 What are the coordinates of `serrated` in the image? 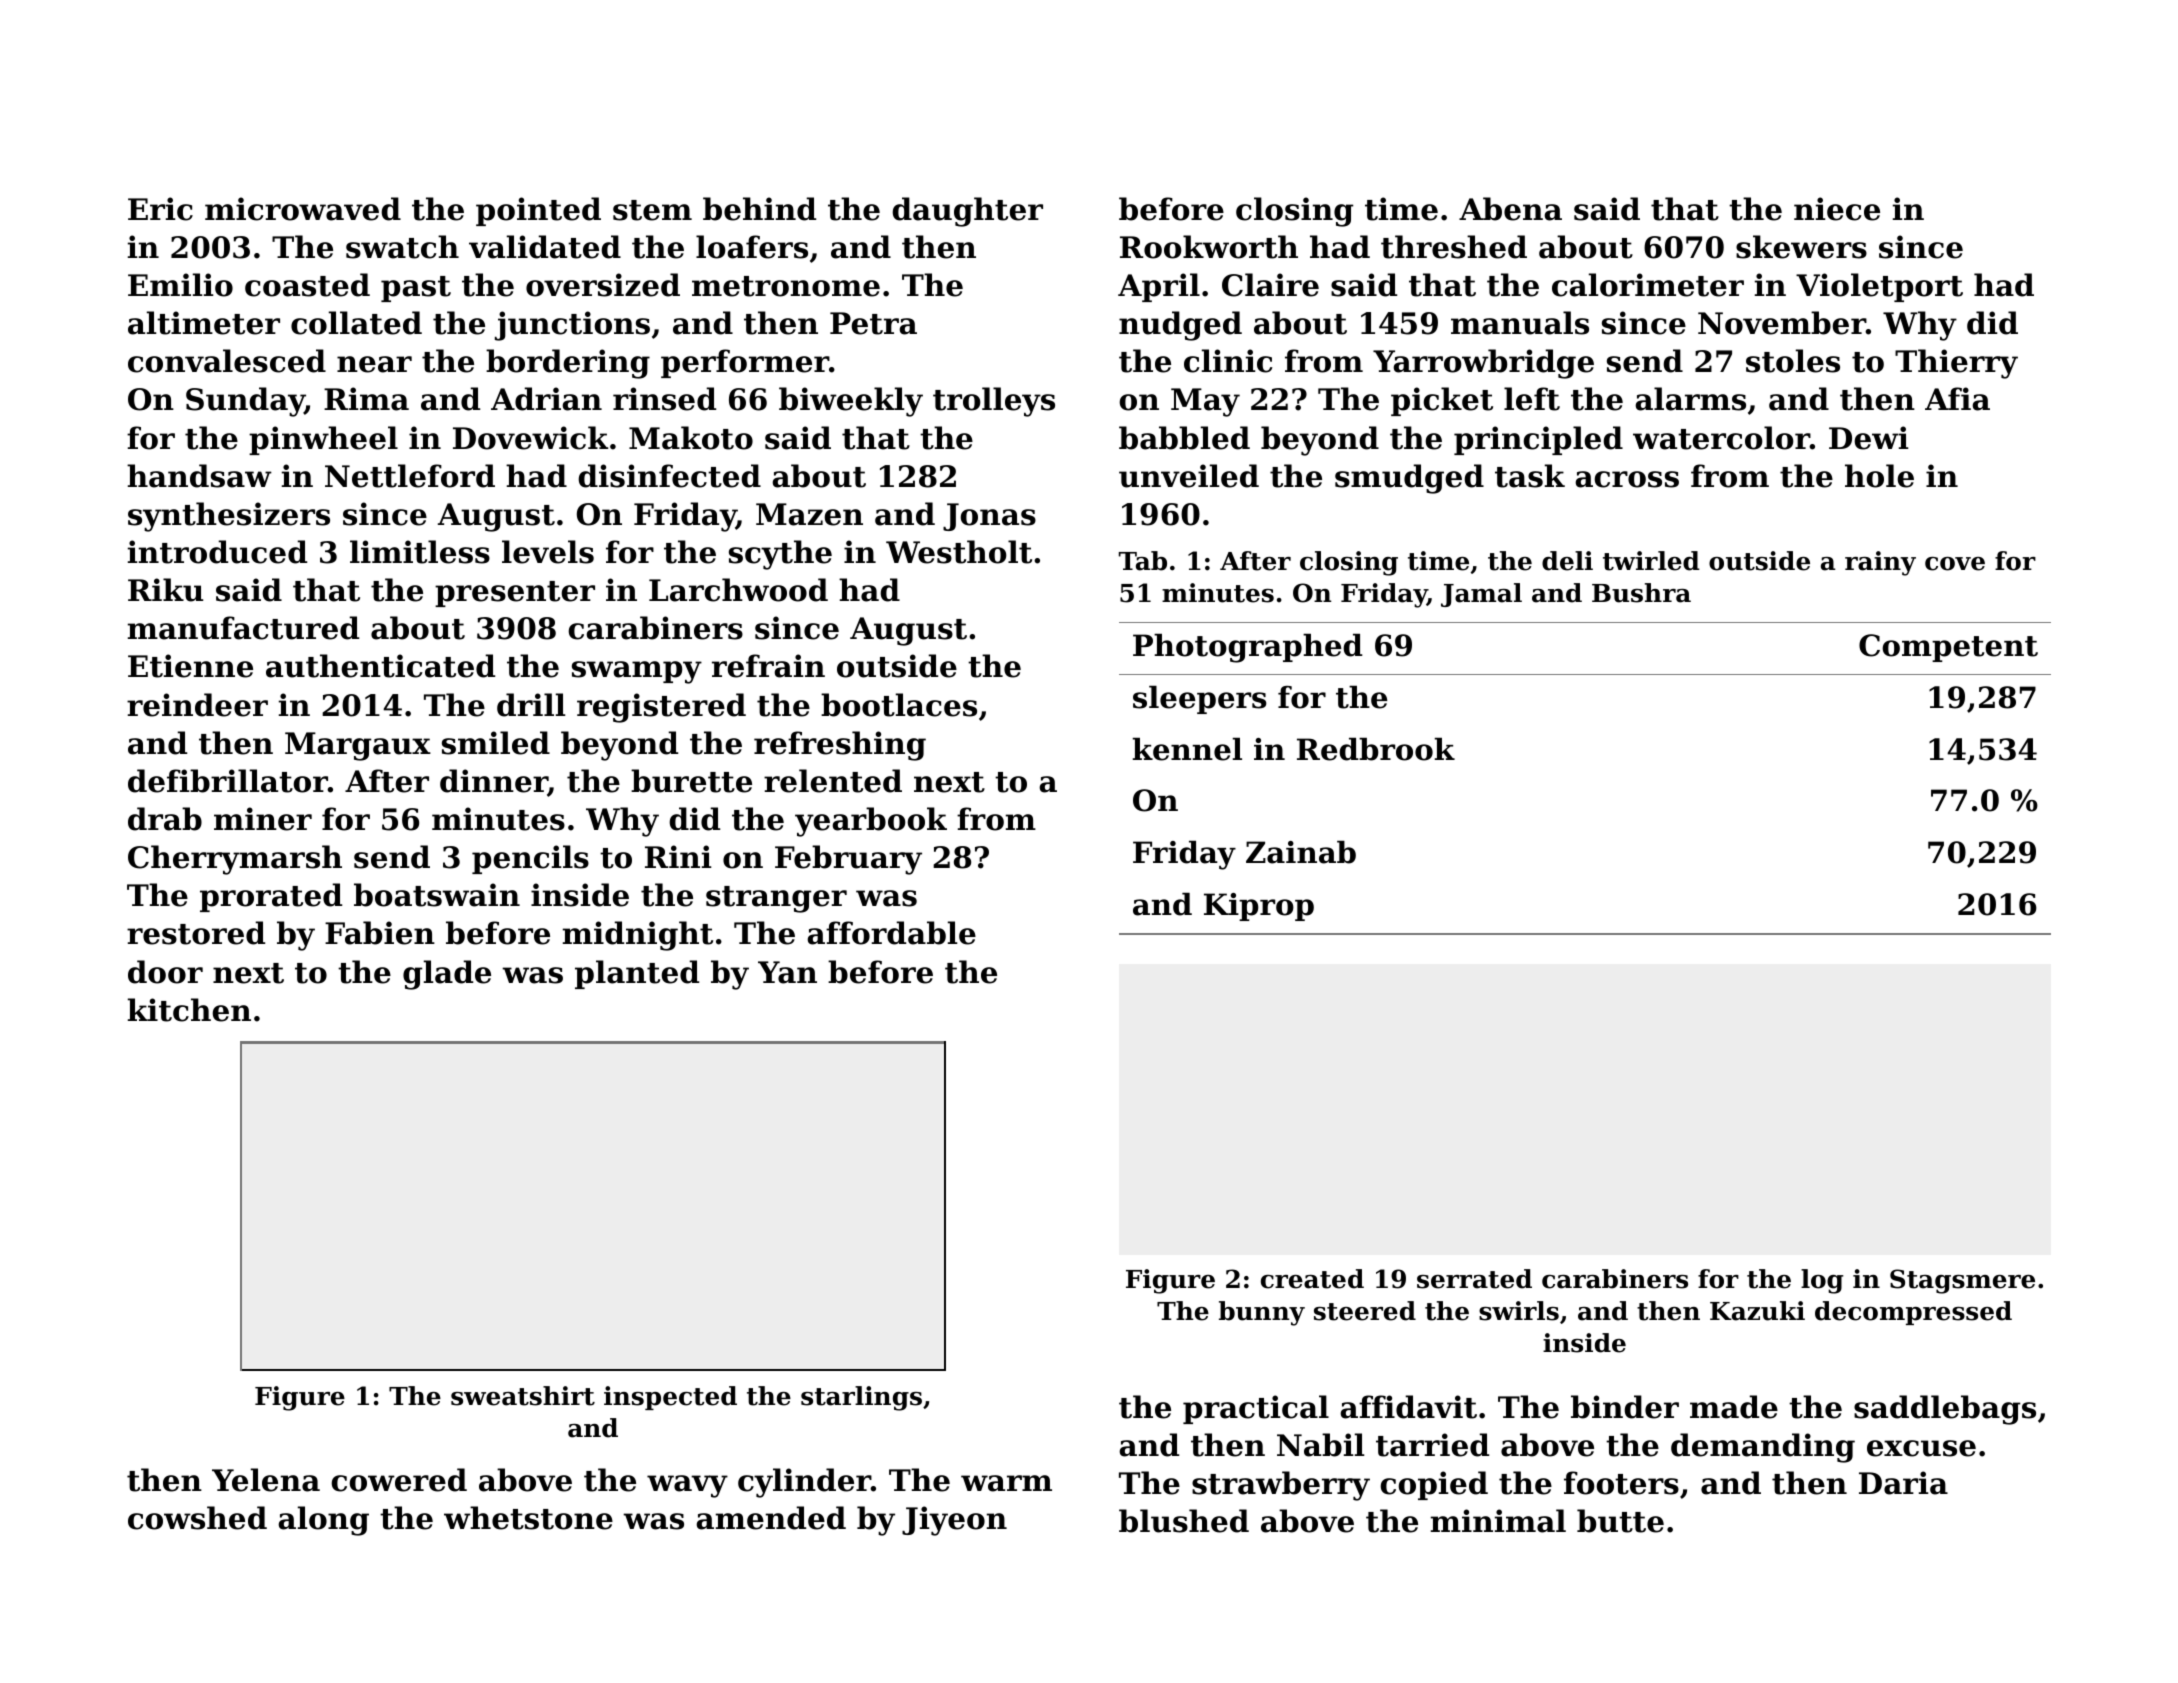 It's located at (1474, 1279).
